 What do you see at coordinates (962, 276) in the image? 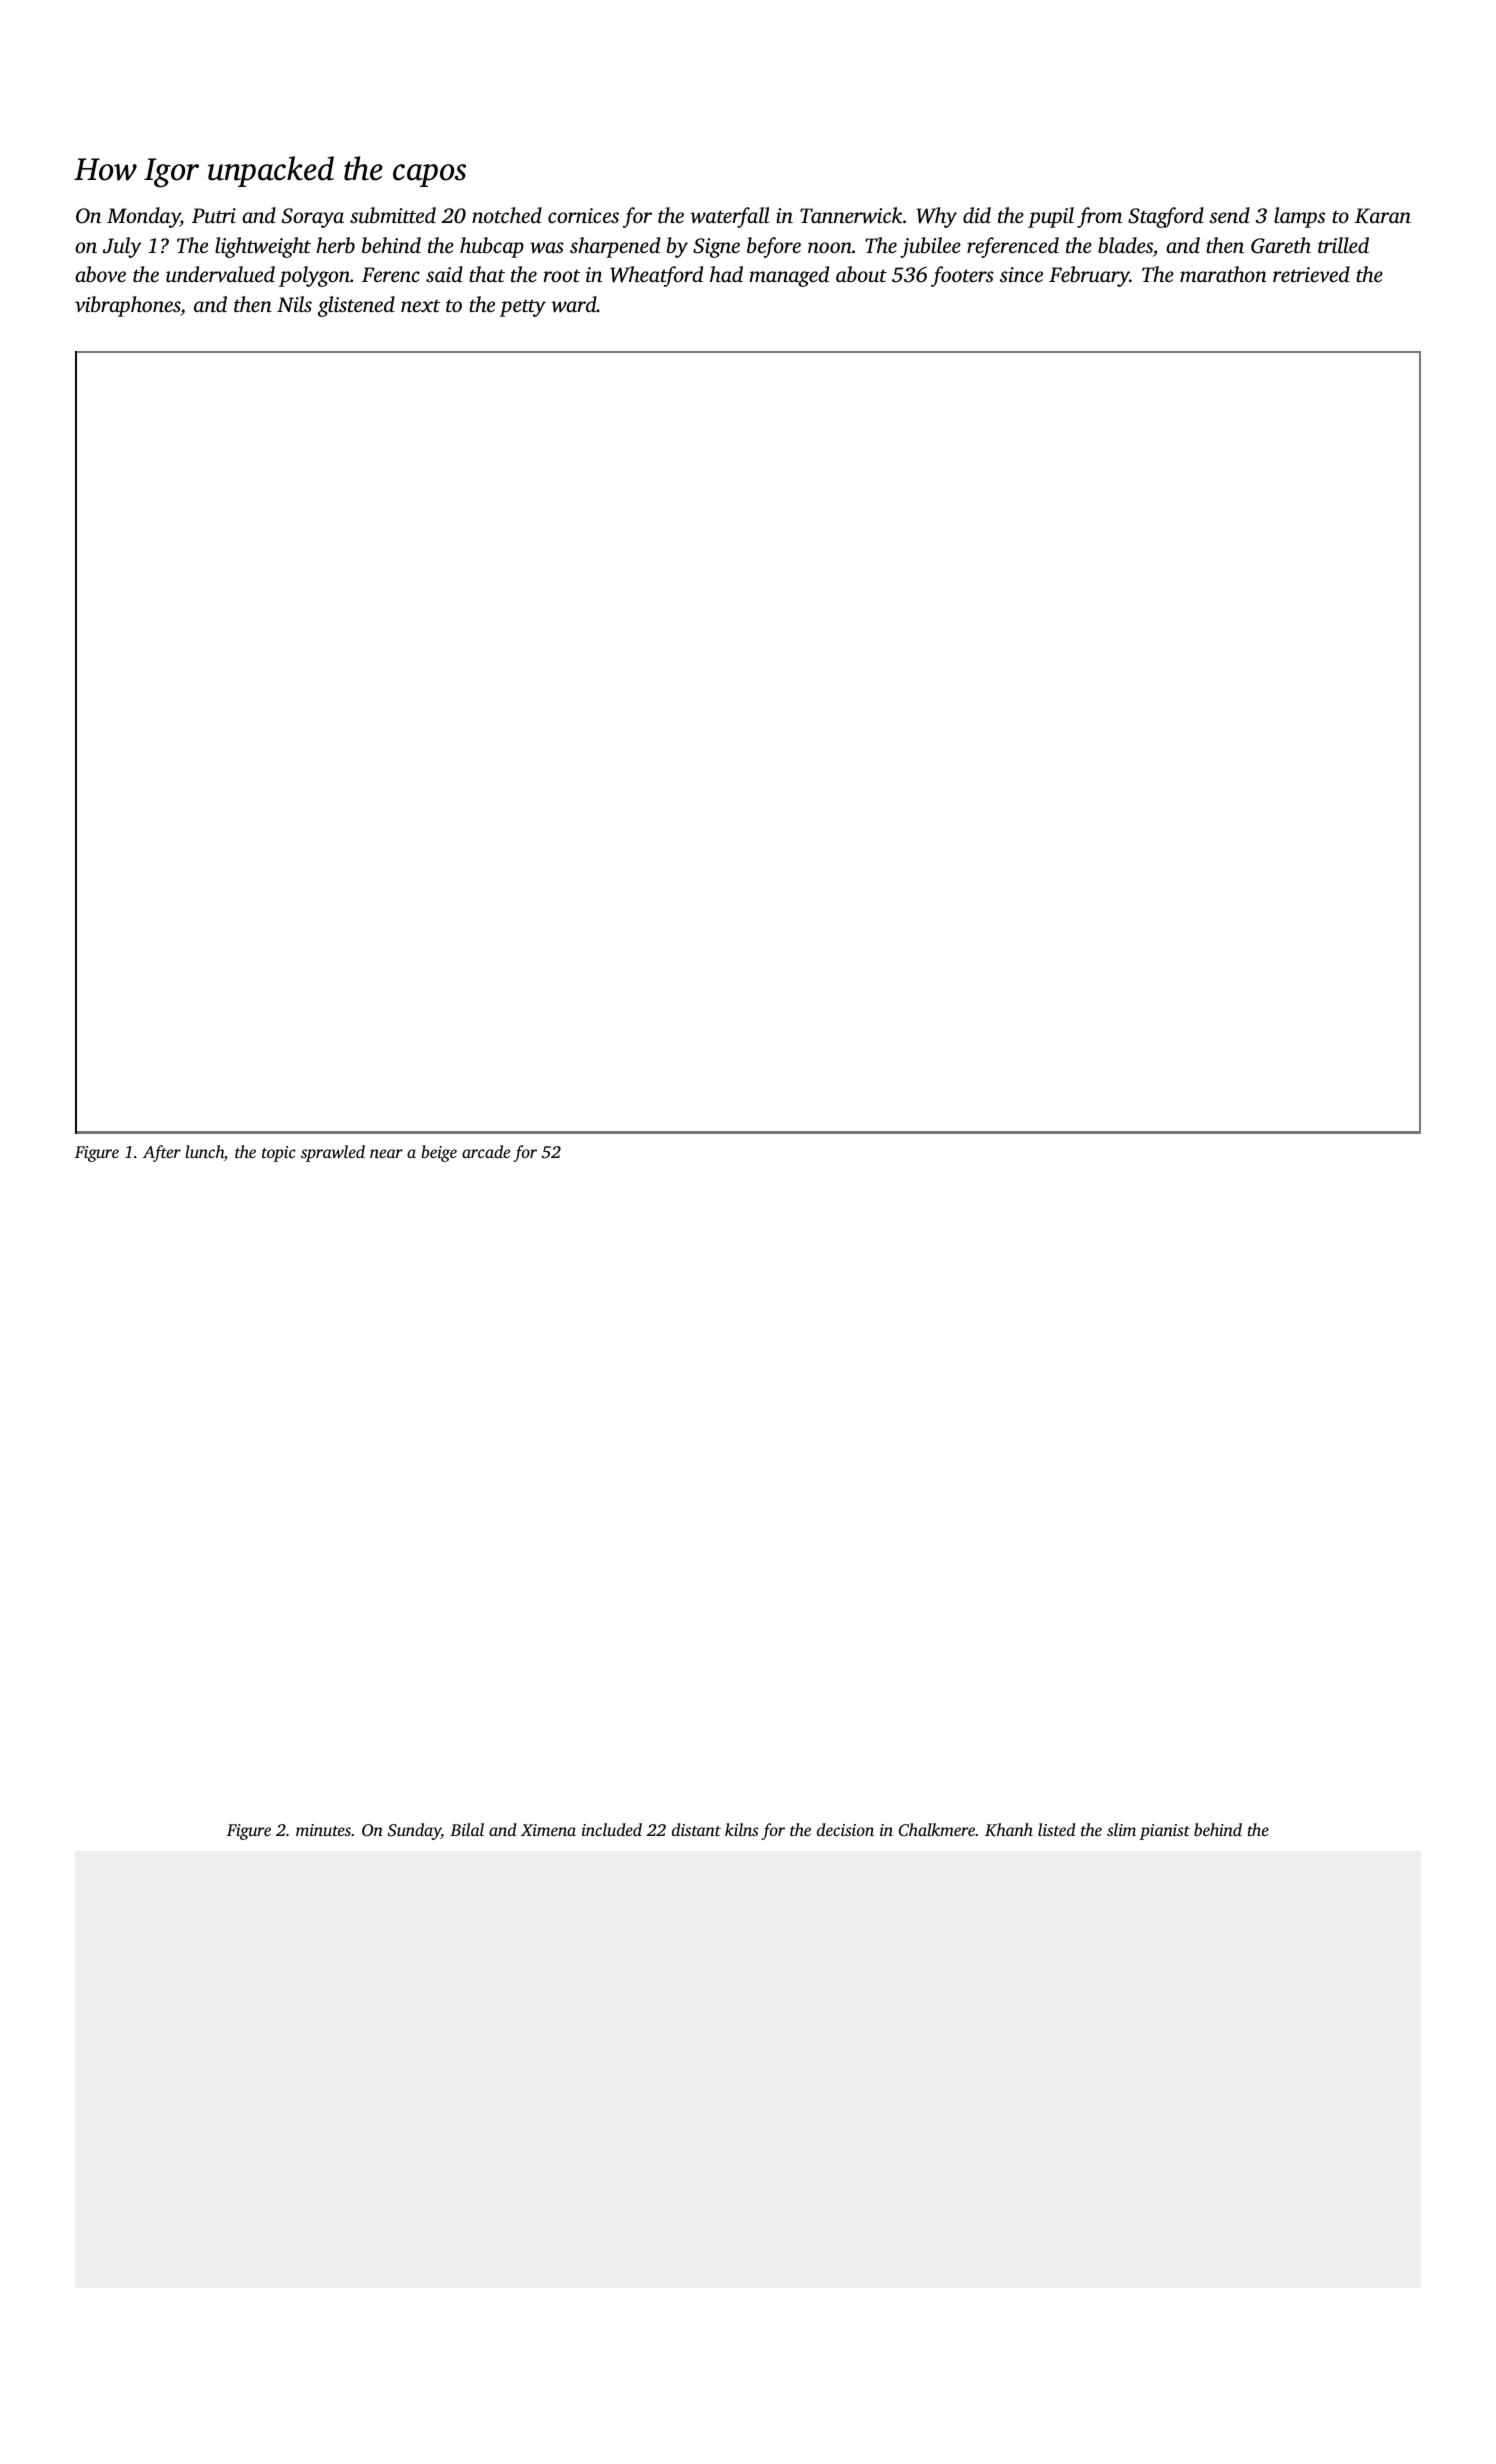
I see `footers` at bounding box center [962, 276].
